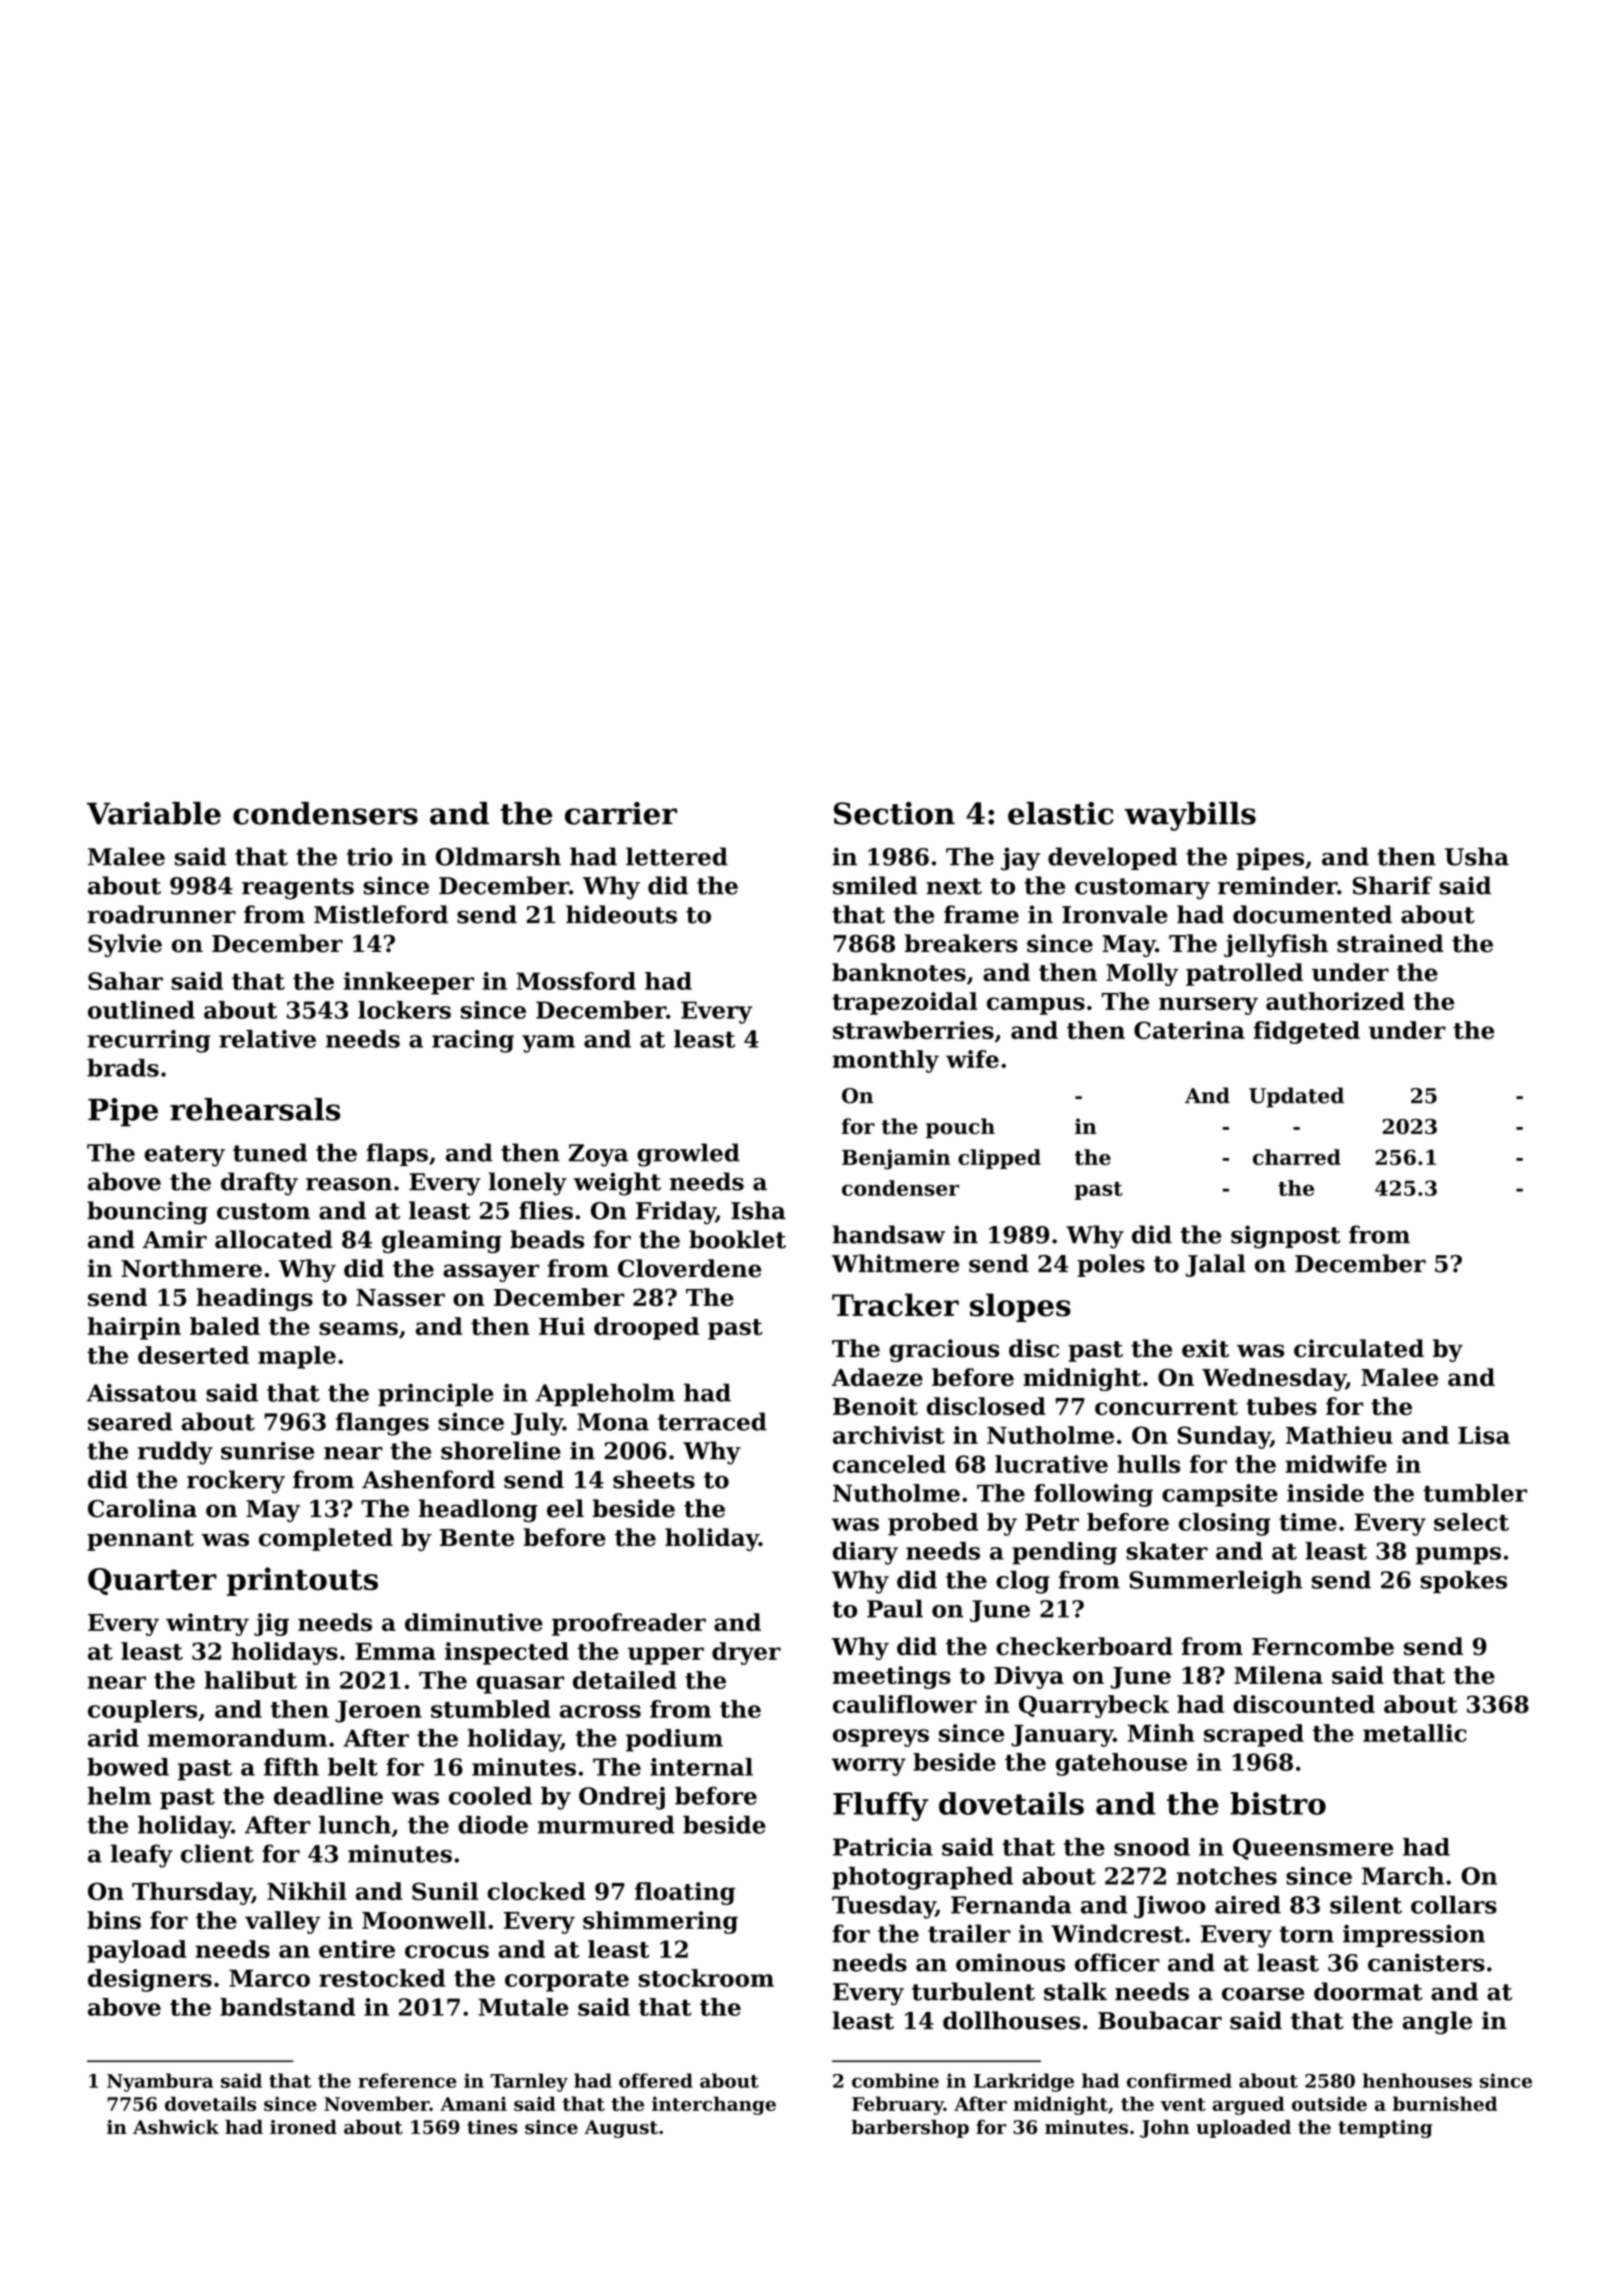 The height and width of the screenshot is (2292, 1620). Describe the element at coordinates (605, 1394) in the screenshot. I see `Appleholm` at that location.
